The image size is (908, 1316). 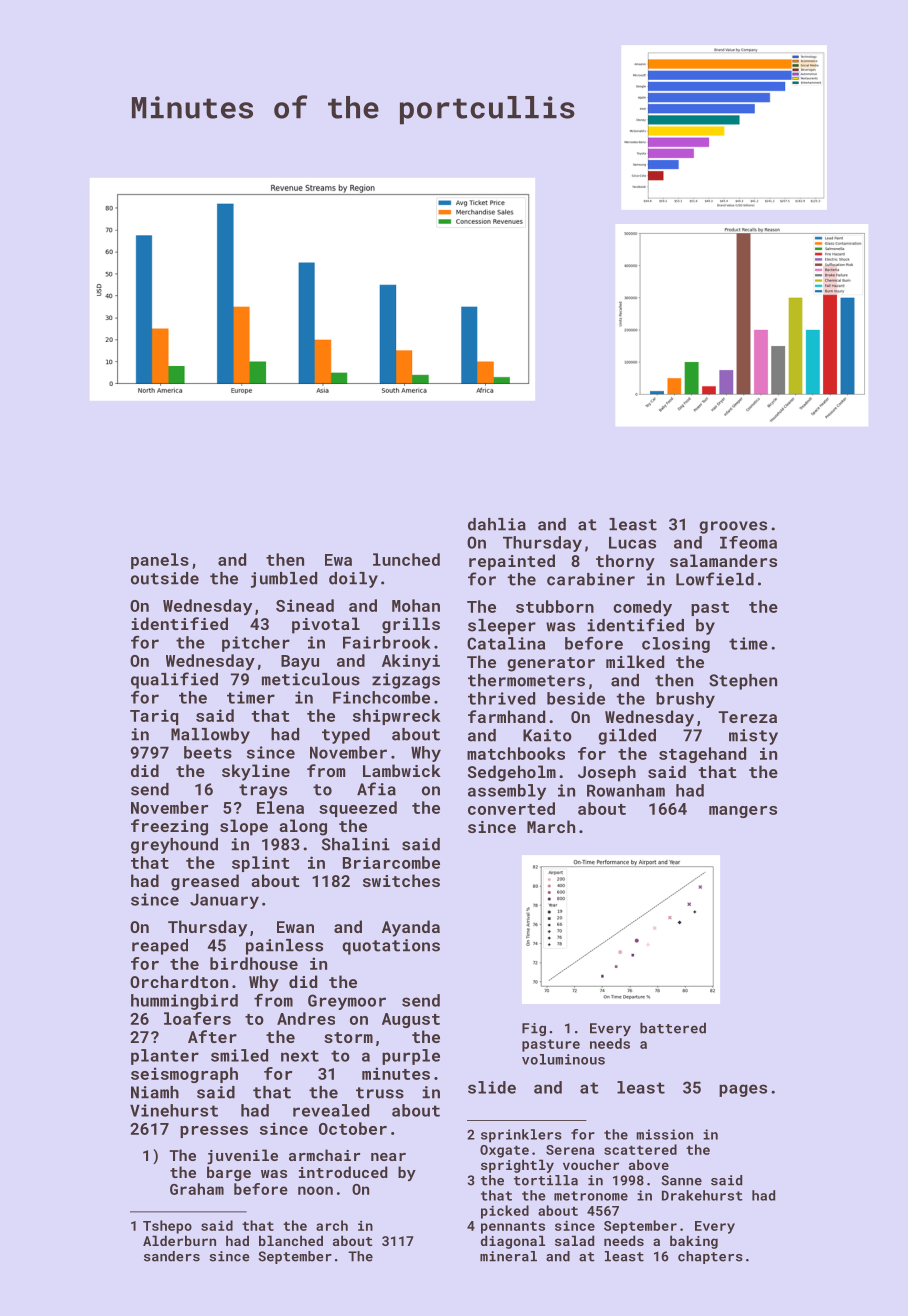 What do you see at coordinates (673, 1028) in the screenshot?
I see `battered` at bounding box center [673, 1028].
